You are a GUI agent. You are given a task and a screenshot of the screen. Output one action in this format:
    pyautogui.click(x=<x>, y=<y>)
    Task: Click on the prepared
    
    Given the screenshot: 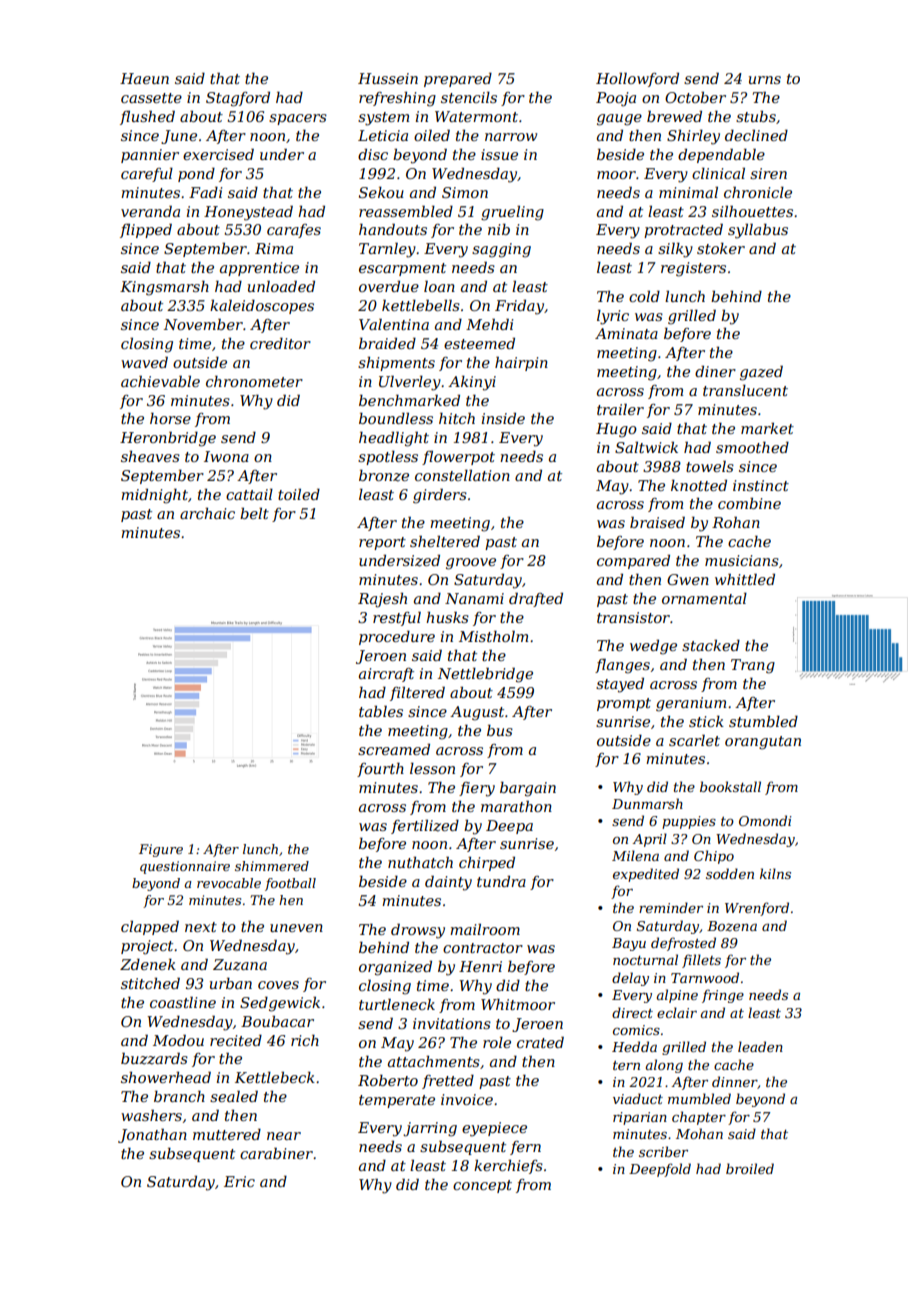 What is the action you would take?
    pyautogui.click(x=458, y=79)
